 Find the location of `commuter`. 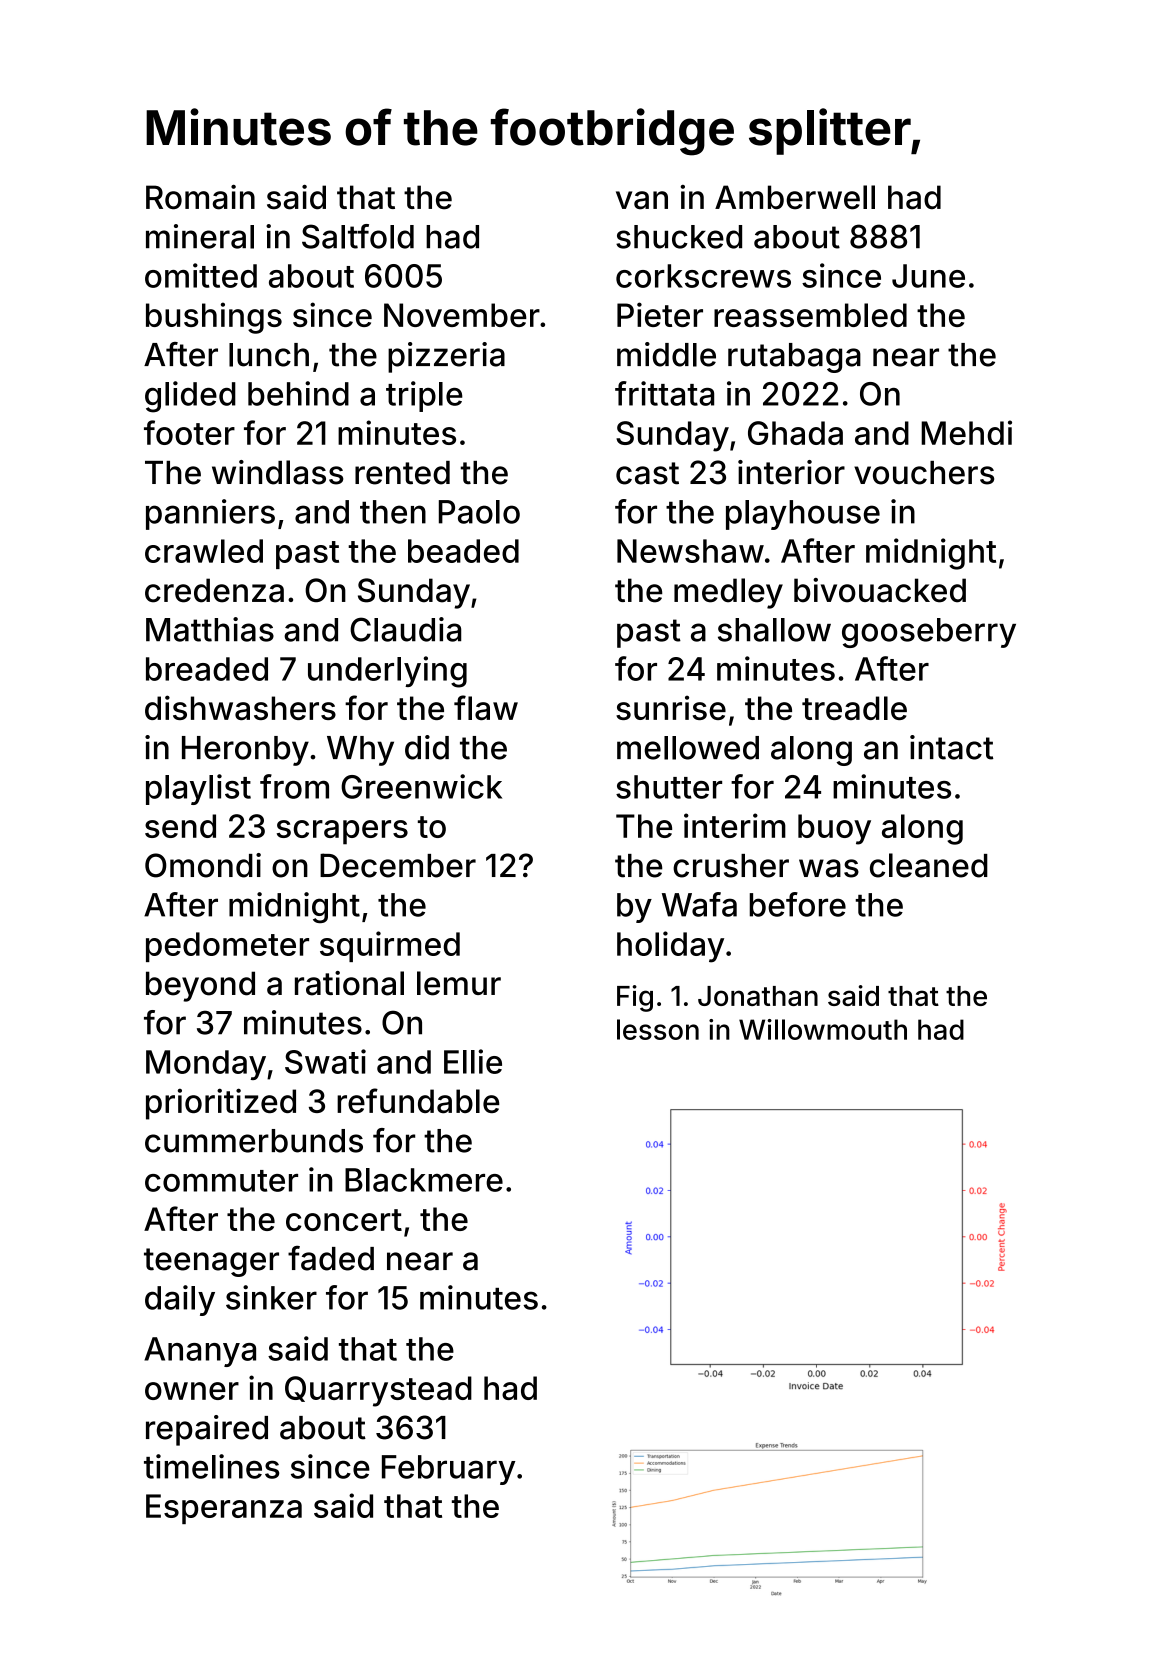

commuter is located at coordinates (221, 1181).
